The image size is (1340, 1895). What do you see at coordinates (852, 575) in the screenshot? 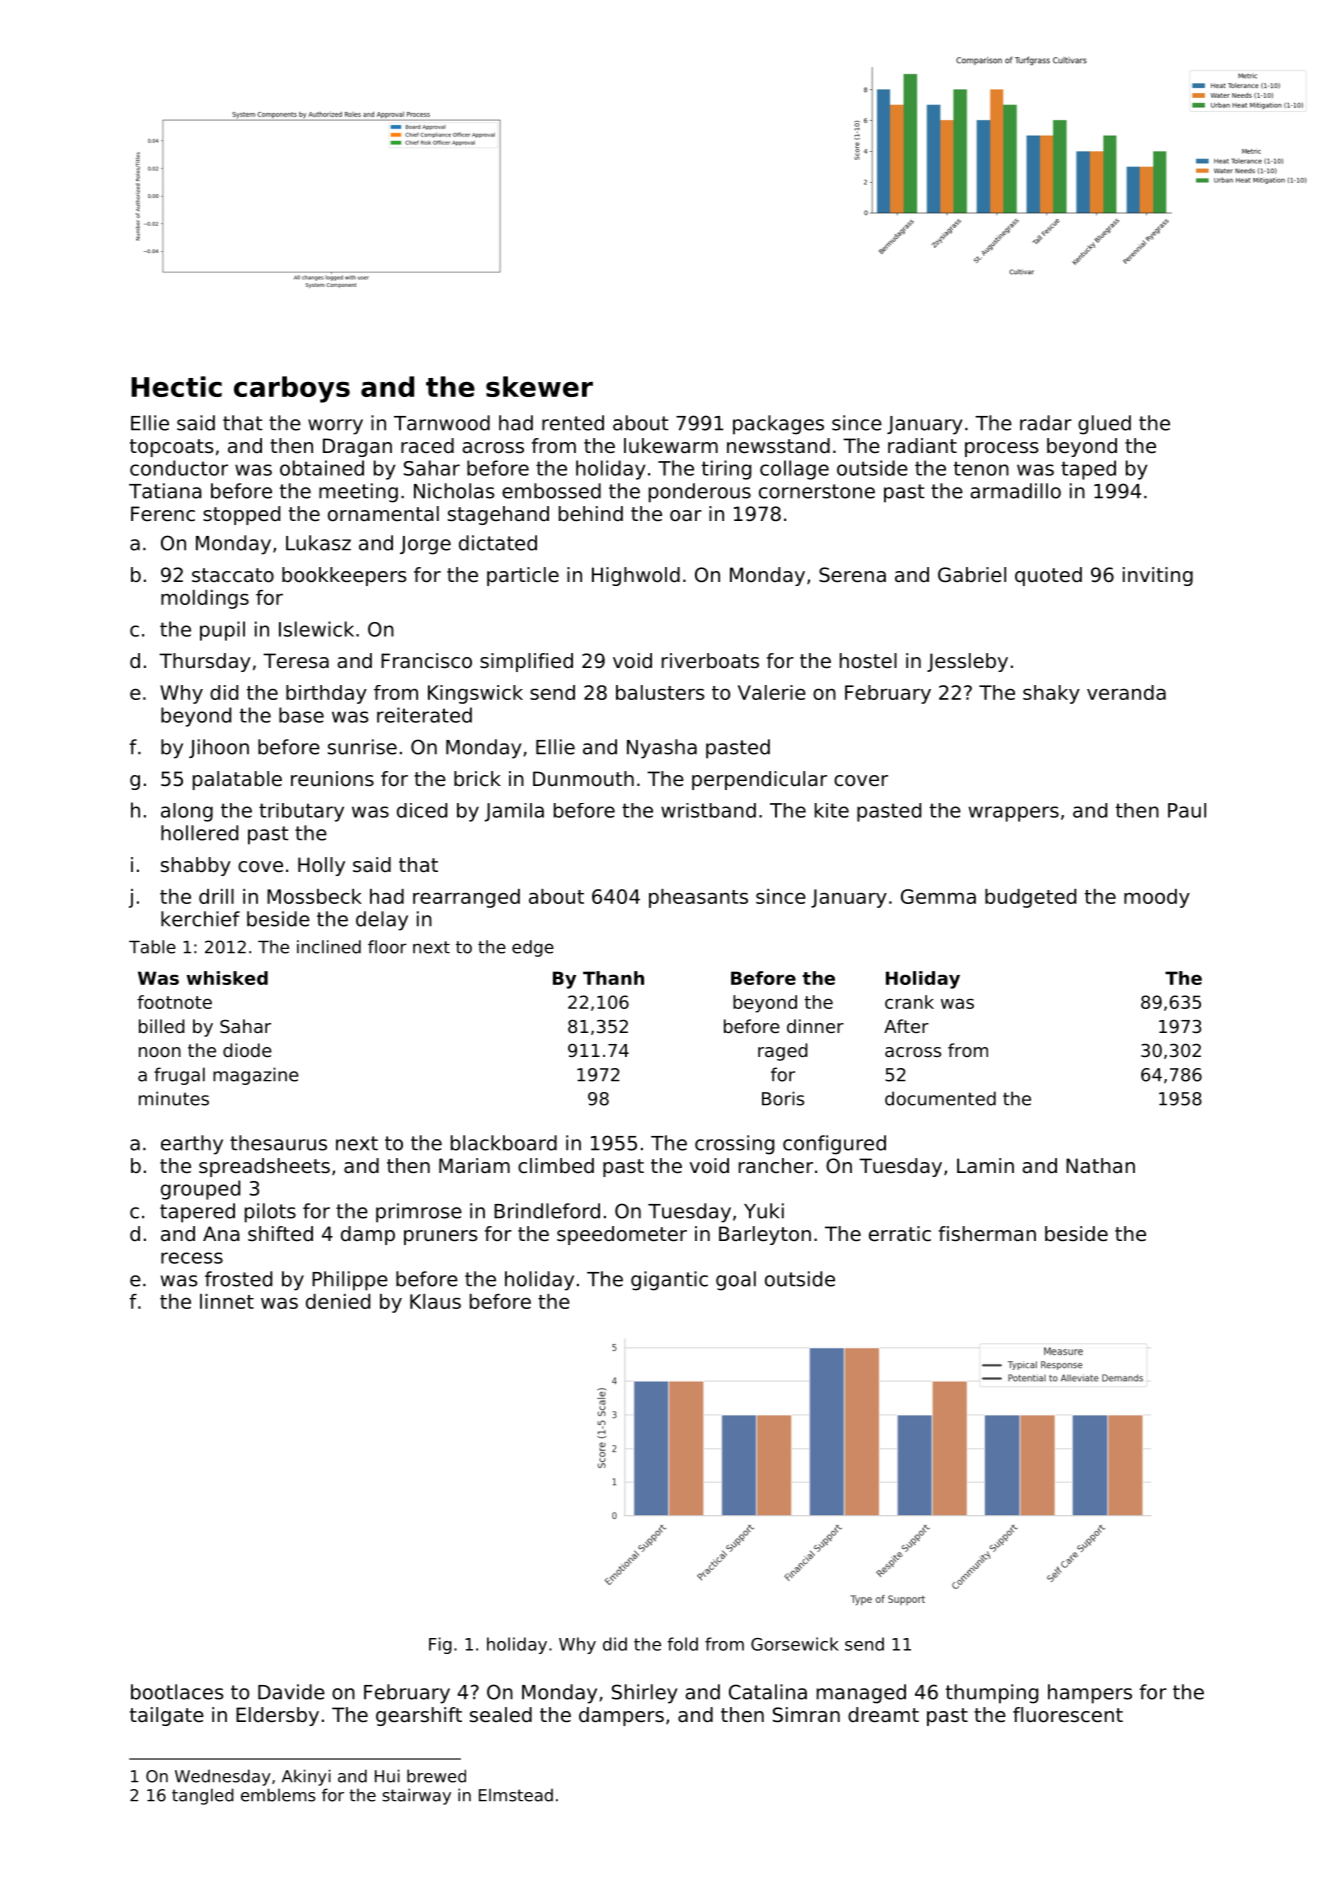
I see `Serena` at bounding box center [852, 575].
